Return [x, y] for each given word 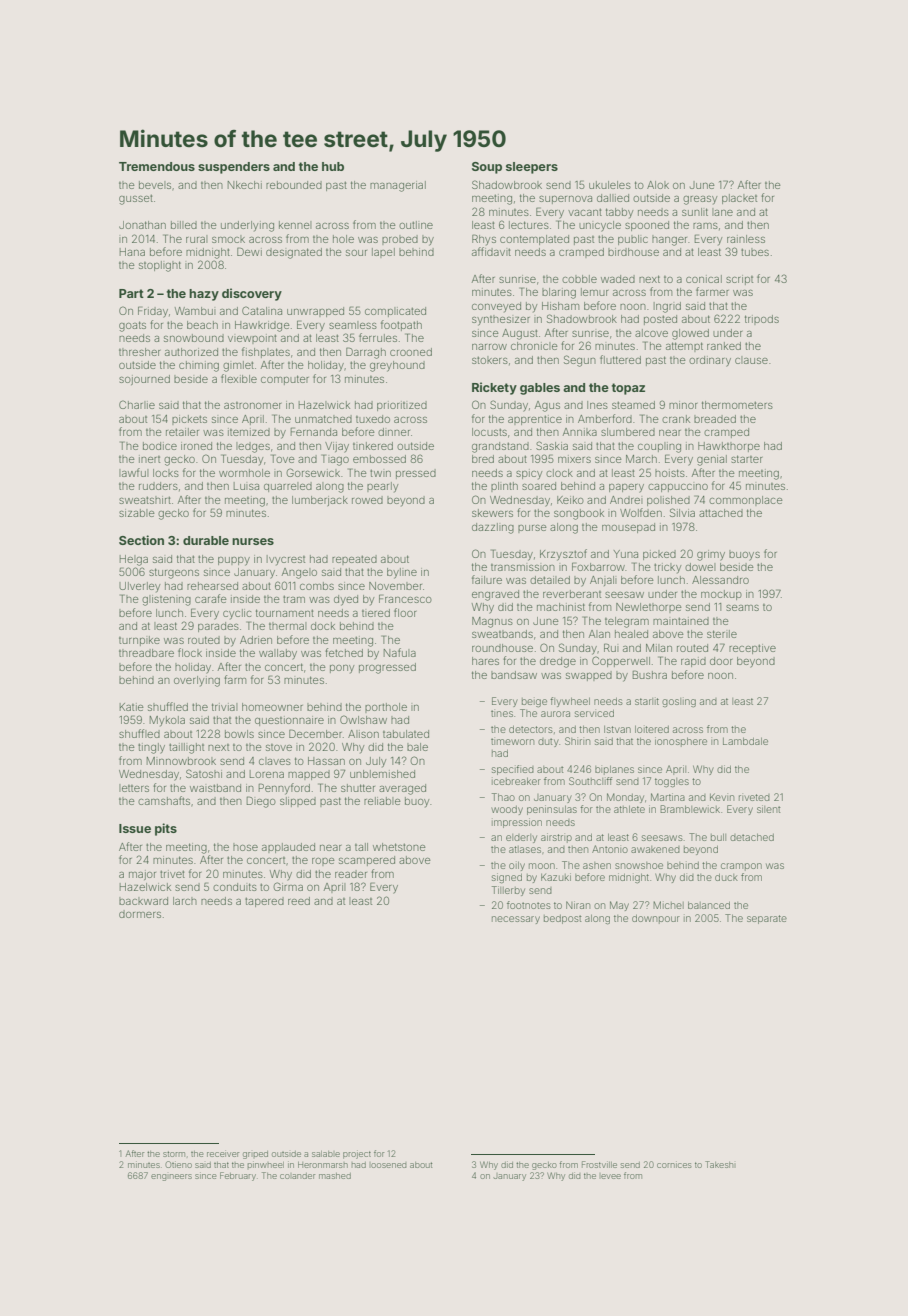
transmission [523, 567]
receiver [223, 1153]
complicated [395, 312]
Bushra [650, 674]
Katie [132, 707]
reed [299, 901]
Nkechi [245, 185]
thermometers [737, 405]
